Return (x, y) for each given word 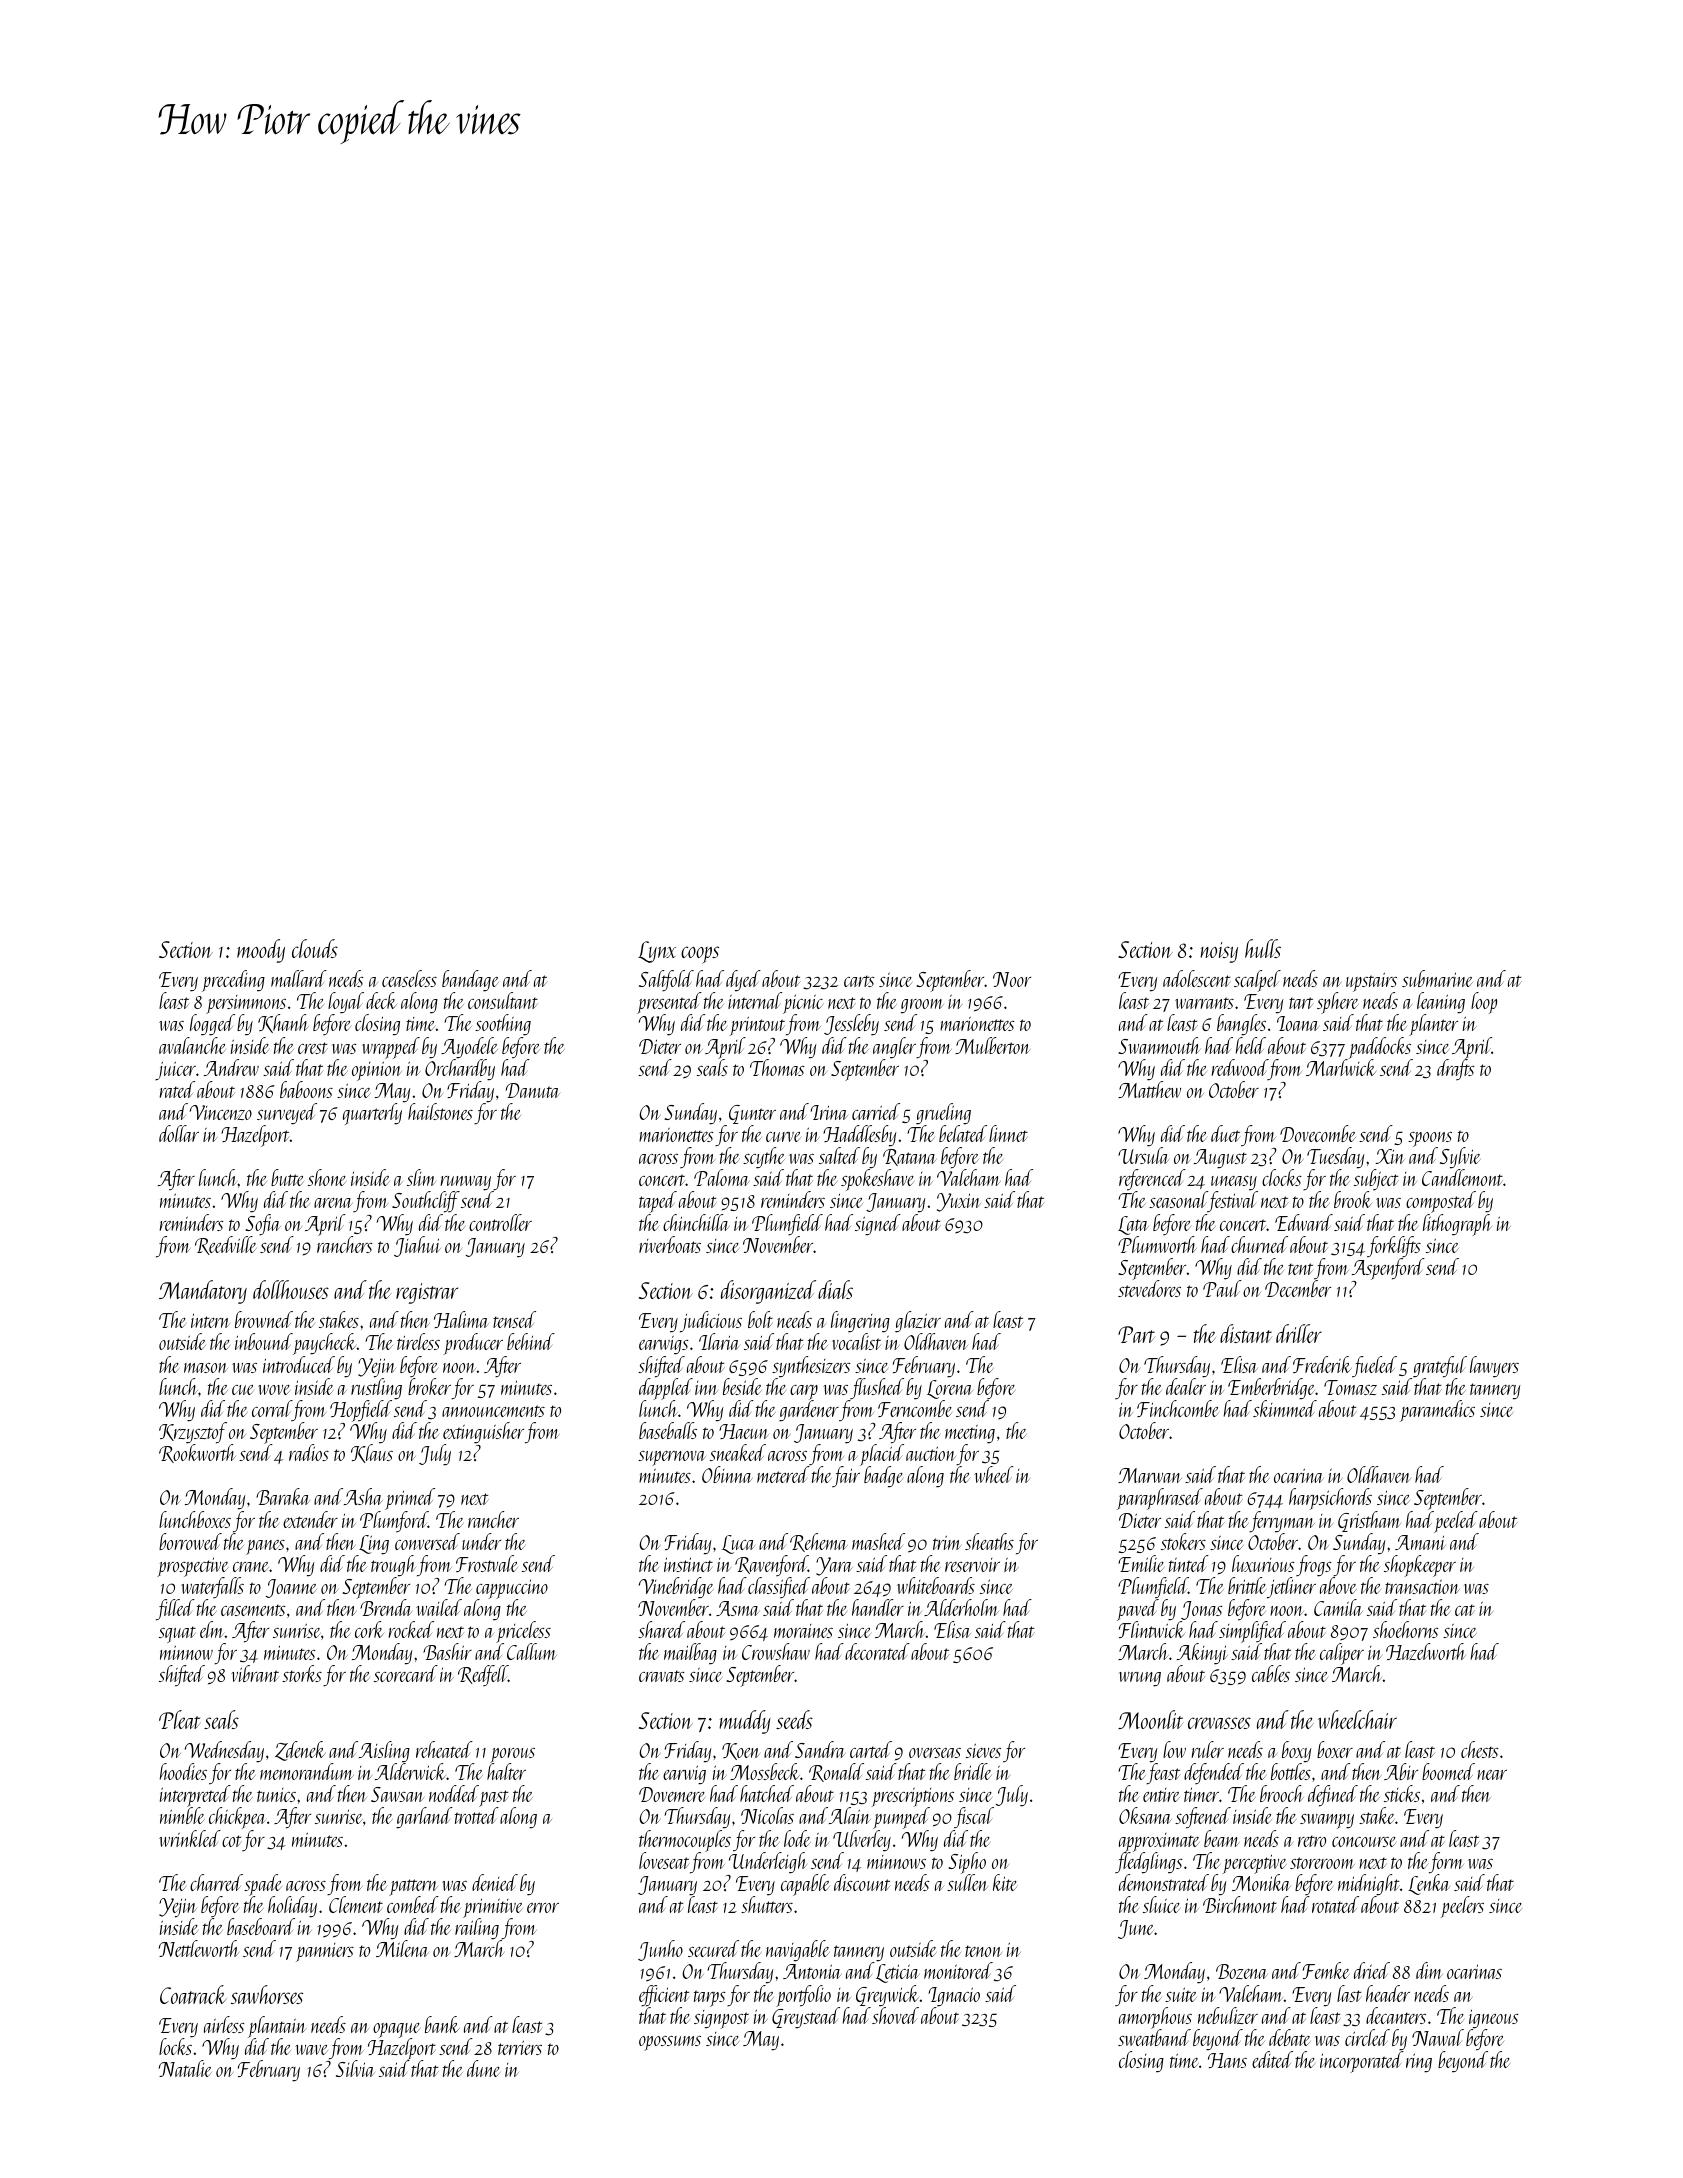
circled (1367, 2037)
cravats (662, 1676)
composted (1441, 1202)
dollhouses (291, 1289)
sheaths (989, 1541)
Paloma (721, 1177)
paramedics (1437, 1411)
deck (381, 1000)
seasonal (1178, 1201)
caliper (1342, 1654)
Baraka (283, 1496)
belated (963, 1133)
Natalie (185, 2068)
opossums (670, 2043)
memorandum (307, 1771)
